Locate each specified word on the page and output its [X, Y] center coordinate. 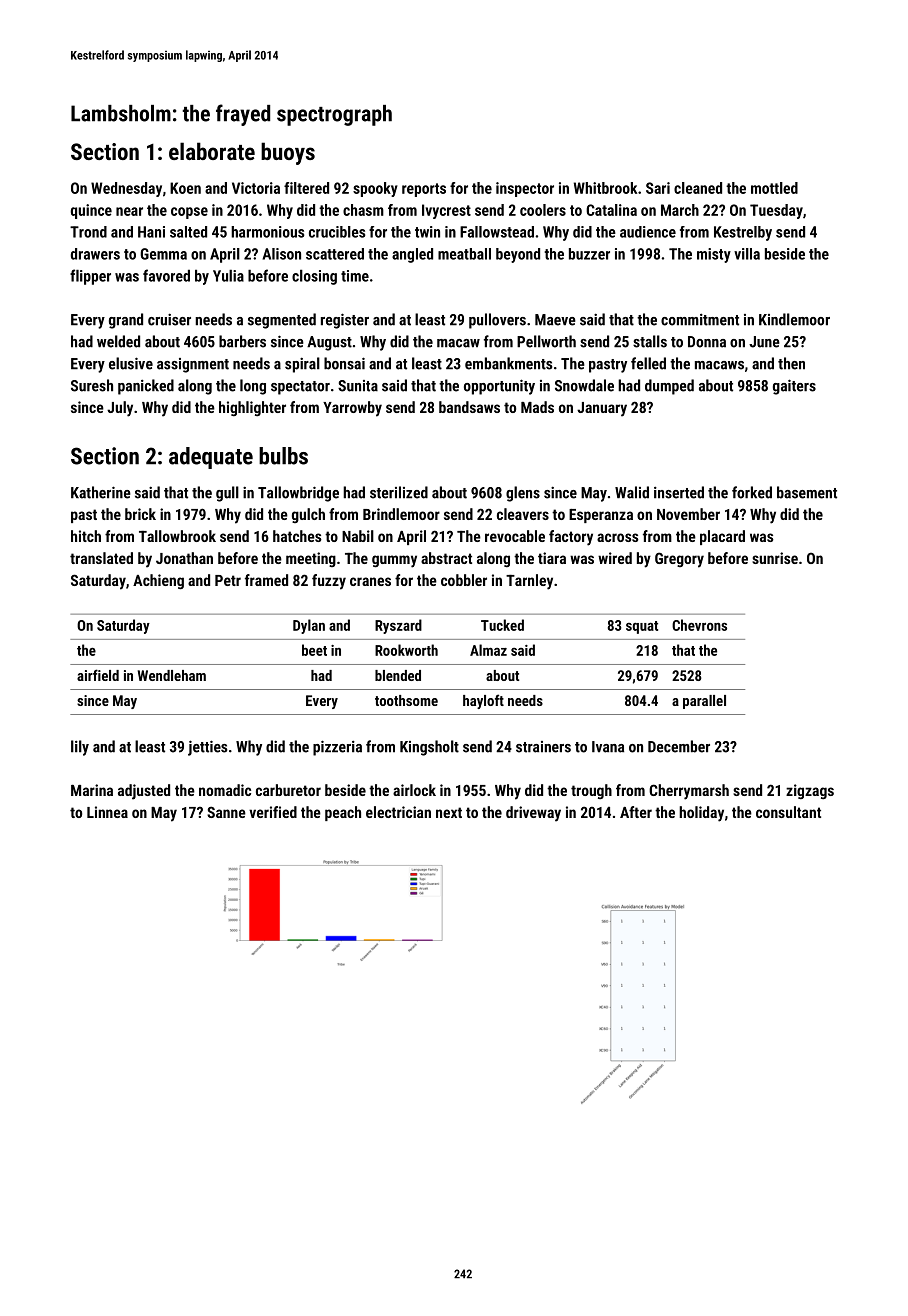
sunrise [775, 558]
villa [747, 254]
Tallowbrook [177, 536]
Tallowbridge [298, 494]
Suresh [92, 385]
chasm [363, 210]
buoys [288, 153]
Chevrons [699, 625]
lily [80, 748]
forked [752, 492]
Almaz [488, 650]
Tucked [502, 625]
